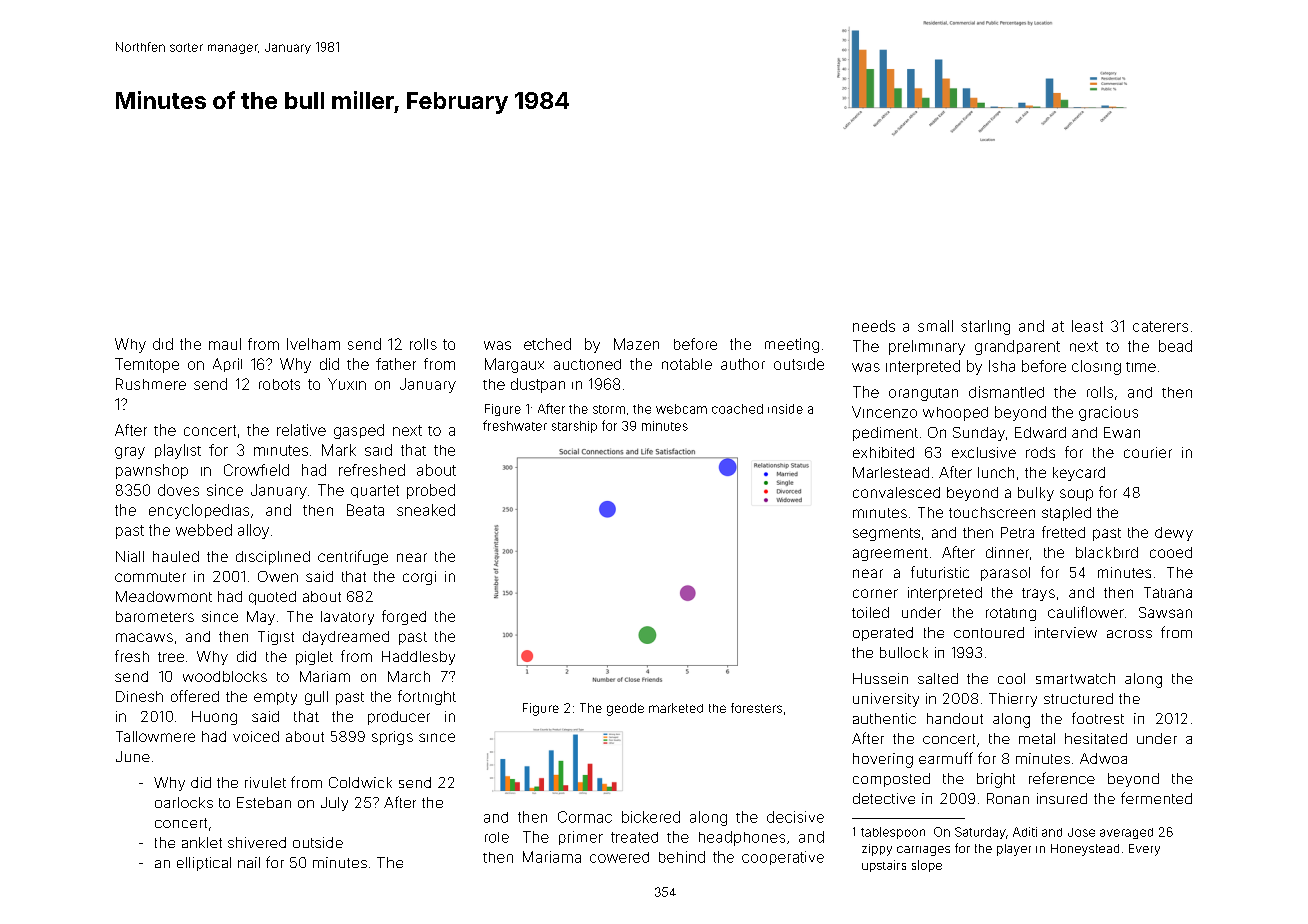 Image resolution: width=1308 pixels, height=924 pixels. I want to click on Ivelham, so click(313, 344).
